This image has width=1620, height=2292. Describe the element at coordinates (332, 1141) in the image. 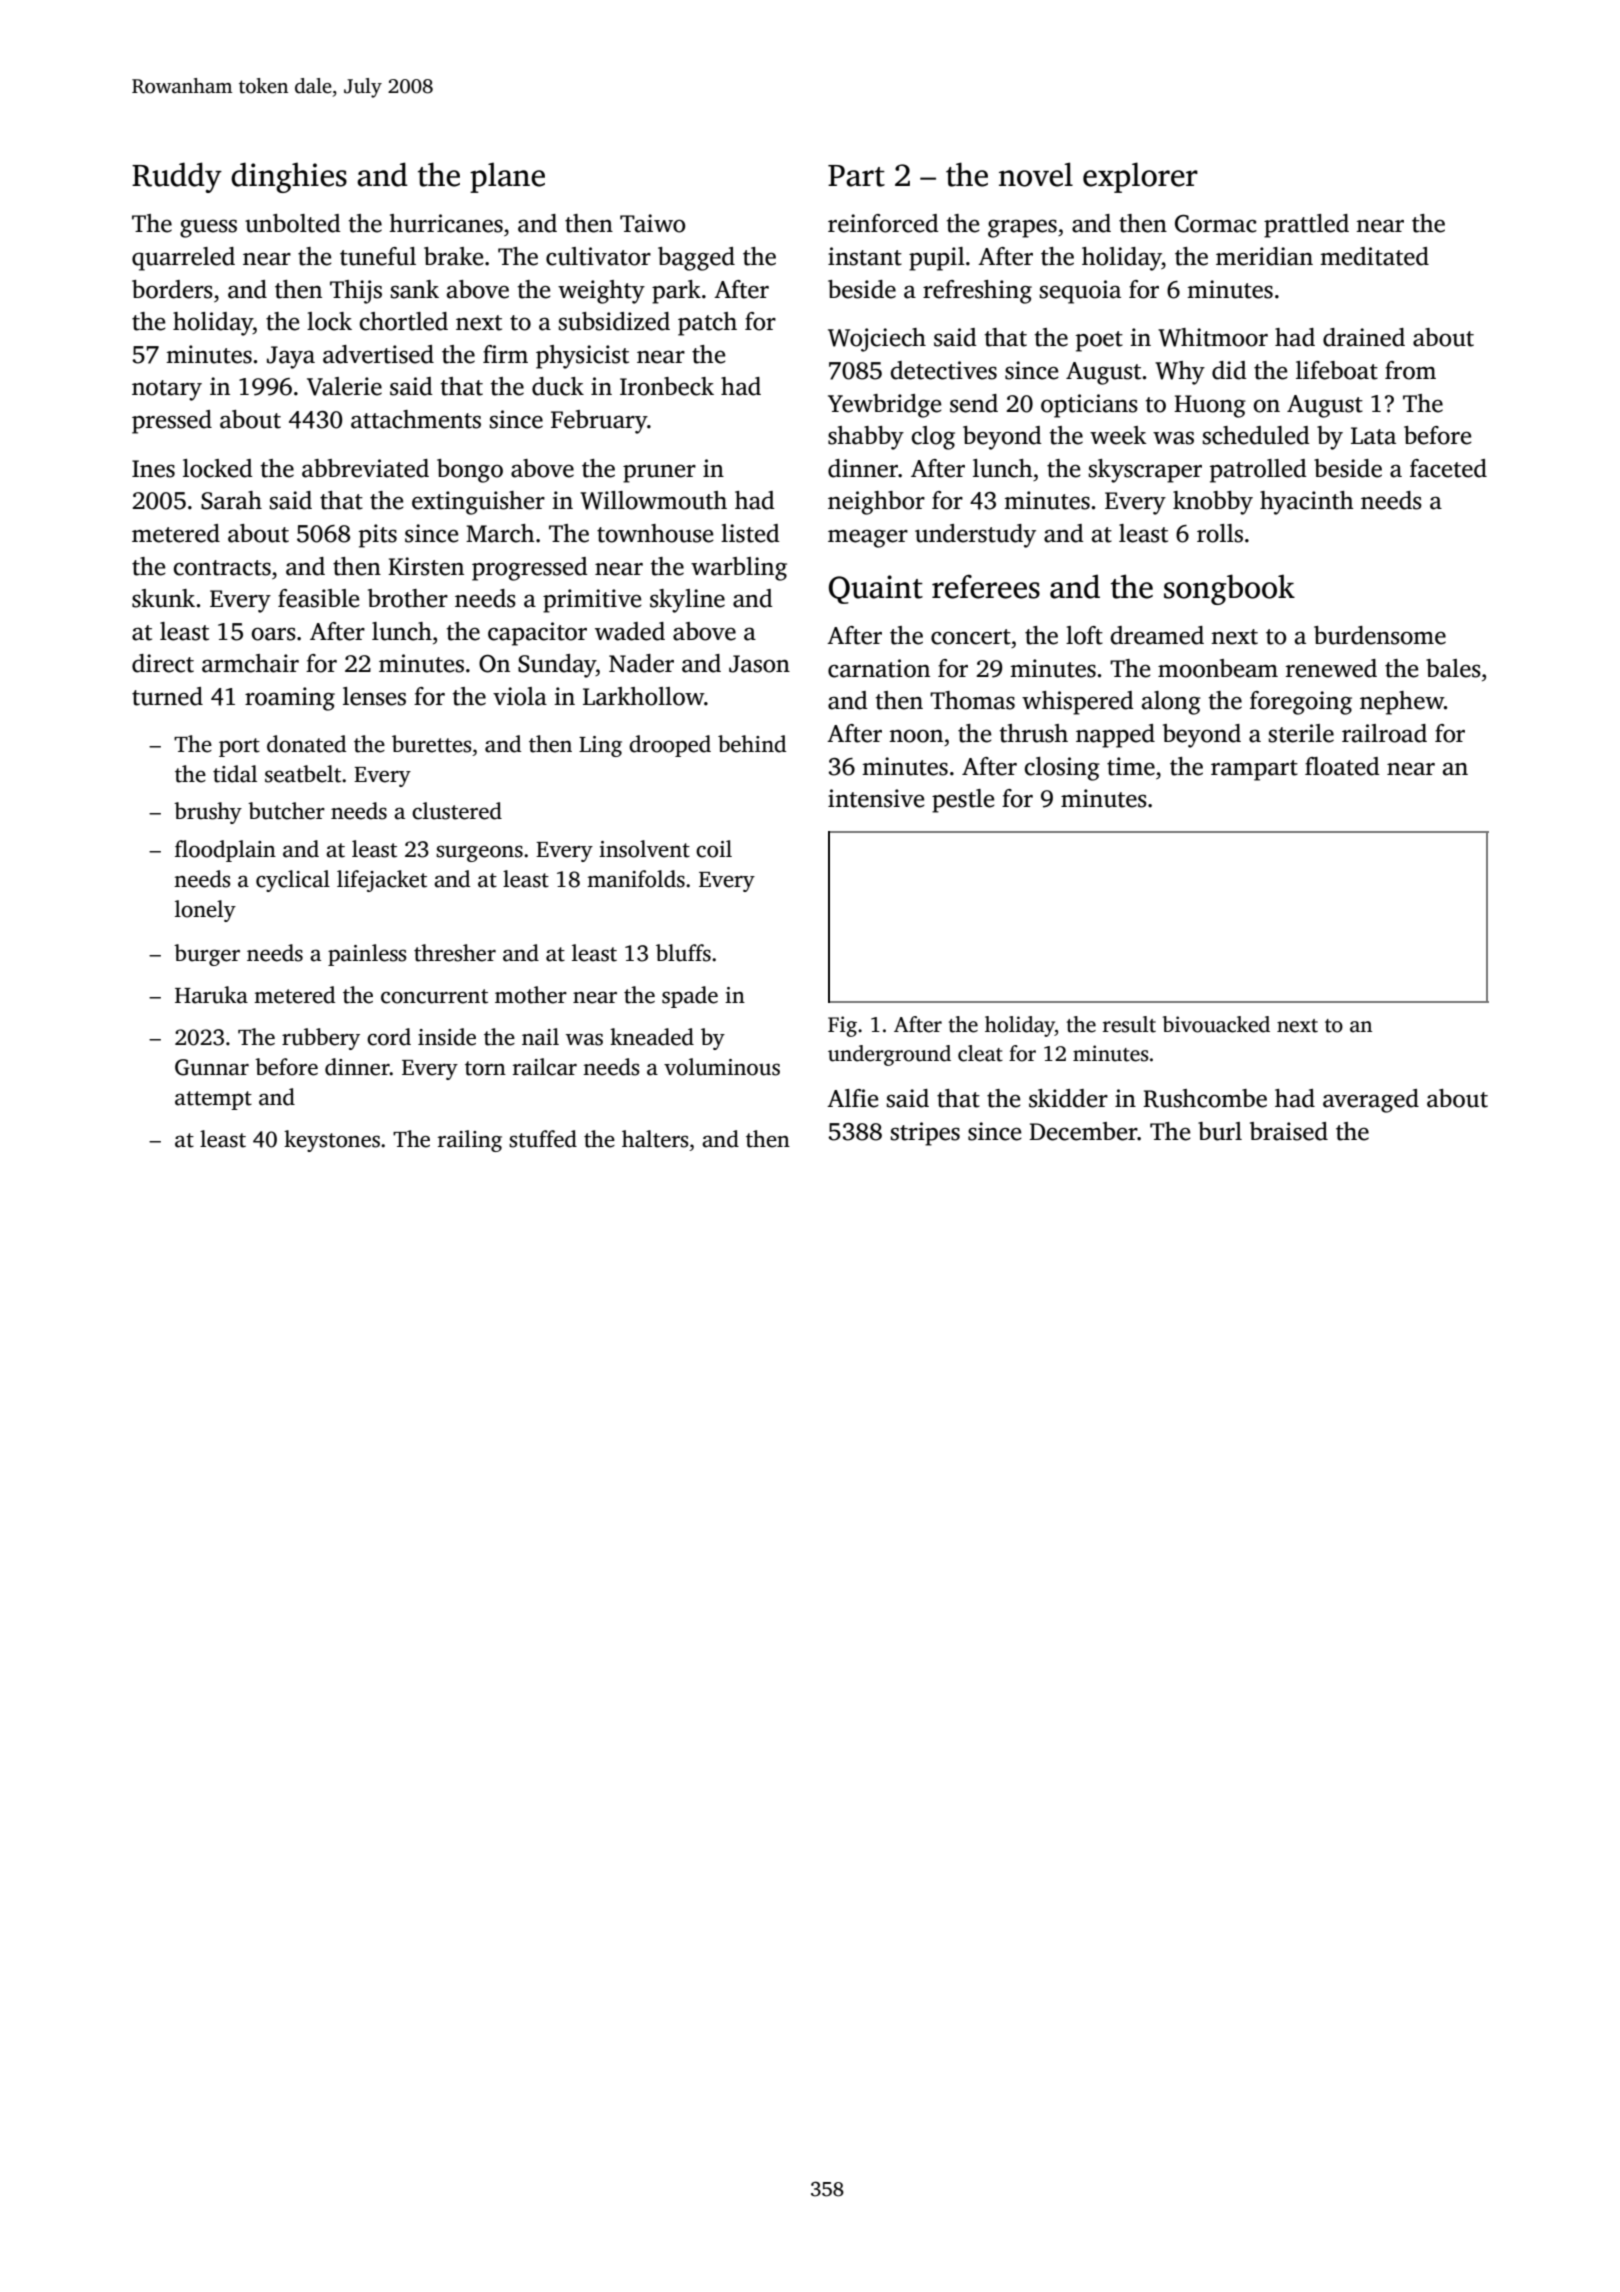

I see `keystones` at that location.
